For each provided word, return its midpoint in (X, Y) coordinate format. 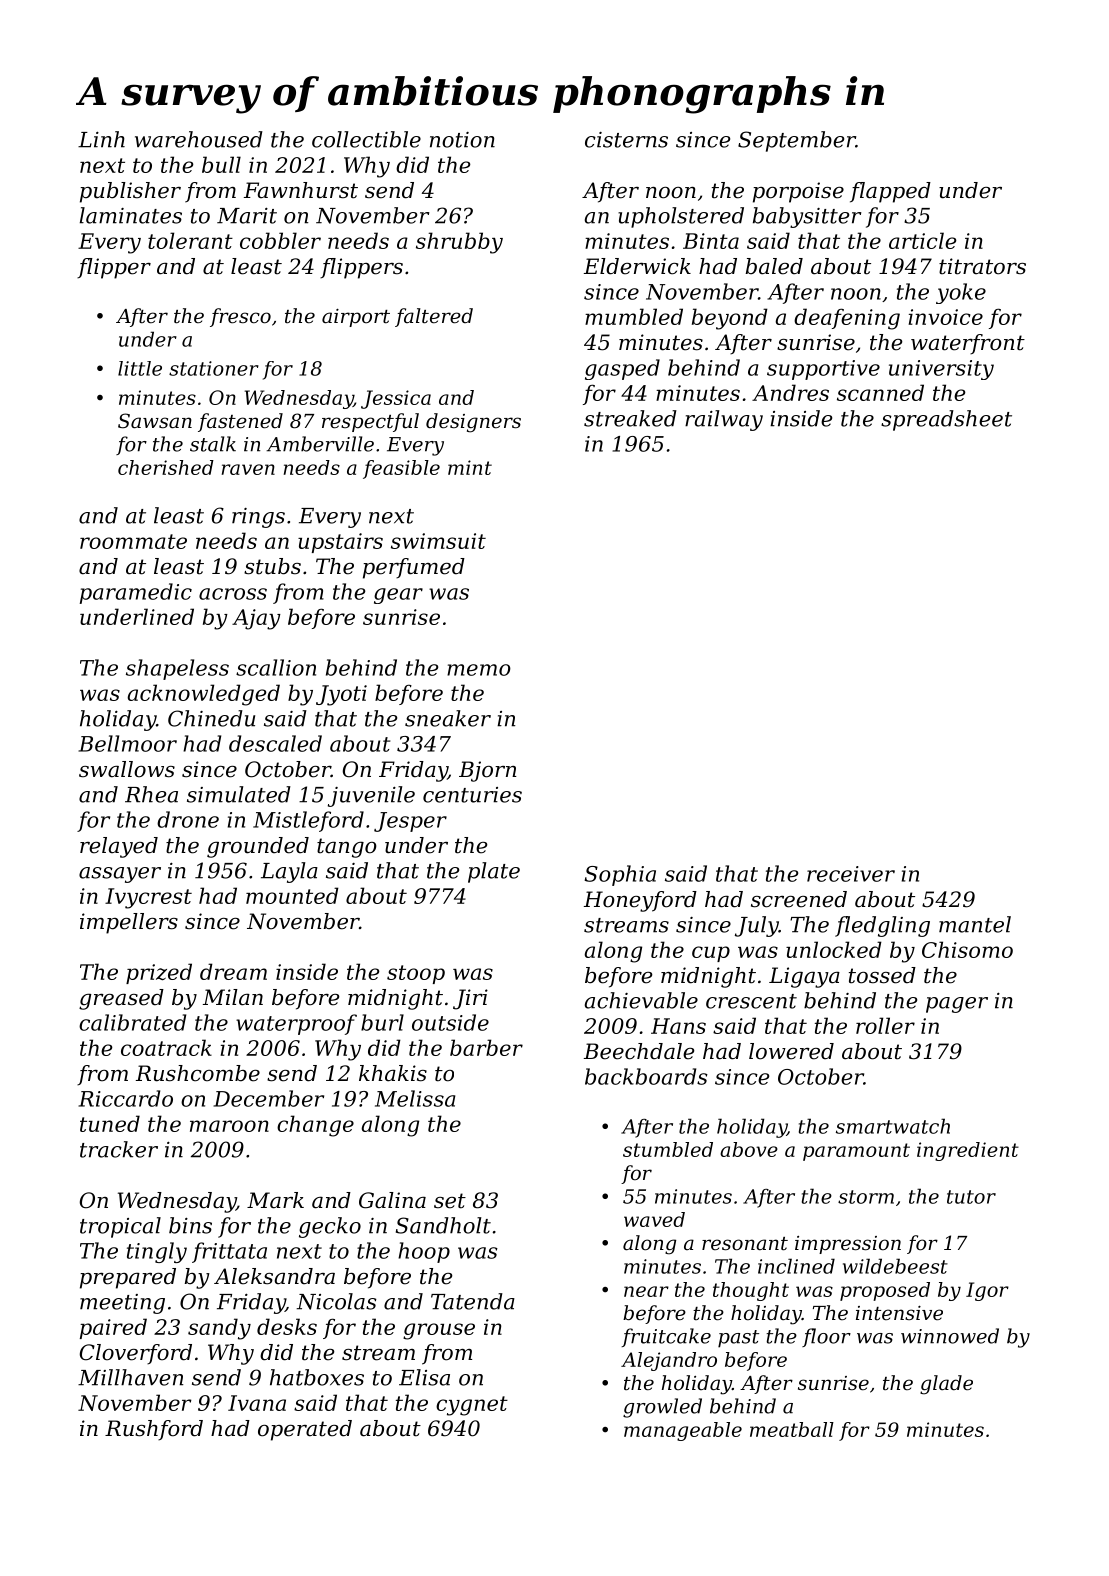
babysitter (807, 217)
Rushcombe (198, 1073)
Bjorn (488, 771)
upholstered (681, 217)
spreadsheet (946, 420)
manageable (683, 1431)
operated (305, 1430)
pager (957, 1005)
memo (479, 670)
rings (258, 518)
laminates (131, 215)
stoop (416, 974)
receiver (851, 874)
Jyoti (341, 695)
